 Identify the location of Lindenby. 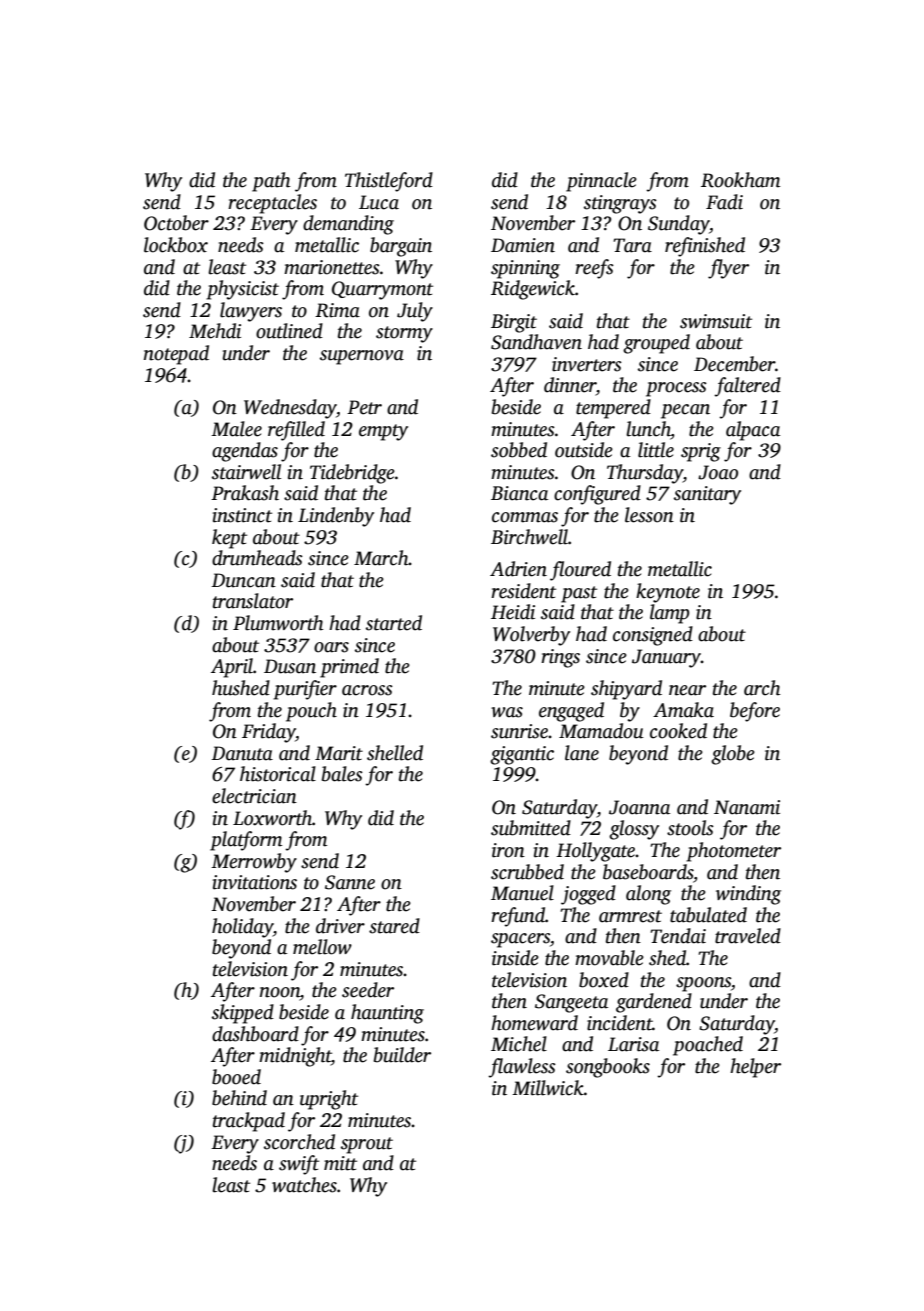
(336, 517).
